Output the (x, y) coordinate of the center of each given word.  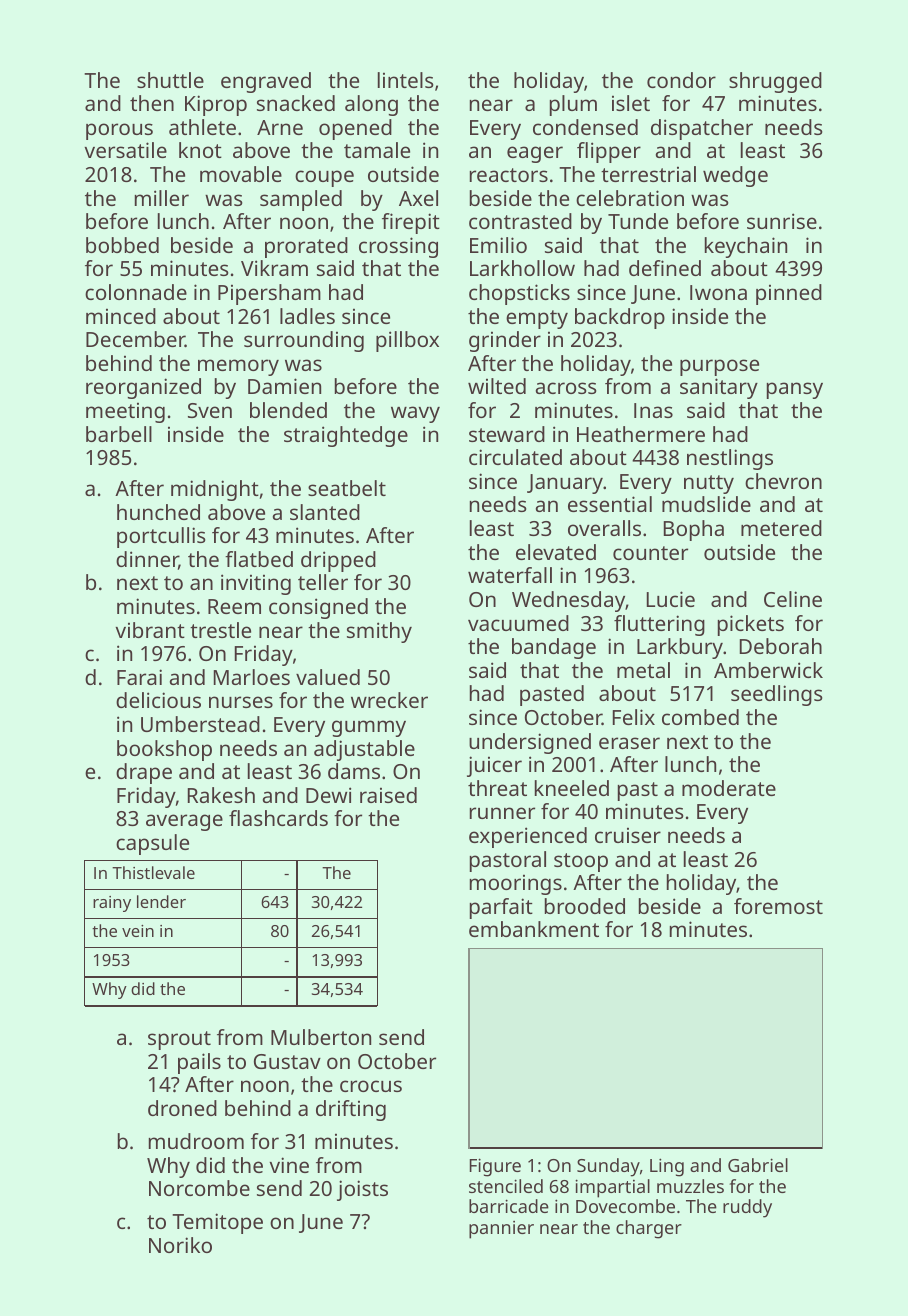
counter (650, 553)
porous (119, 131)
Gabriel (758, 1165)
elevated (556, 552)
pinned (789, 294)
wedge (735, 176)
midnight (215, 490)
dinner (147, 560)
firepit (411, 223)
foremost (778, 906)
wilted (497, 386)
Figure (495, 1167)
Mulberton (321, 1037)
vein (138, 931)
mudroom (196, 1141)
